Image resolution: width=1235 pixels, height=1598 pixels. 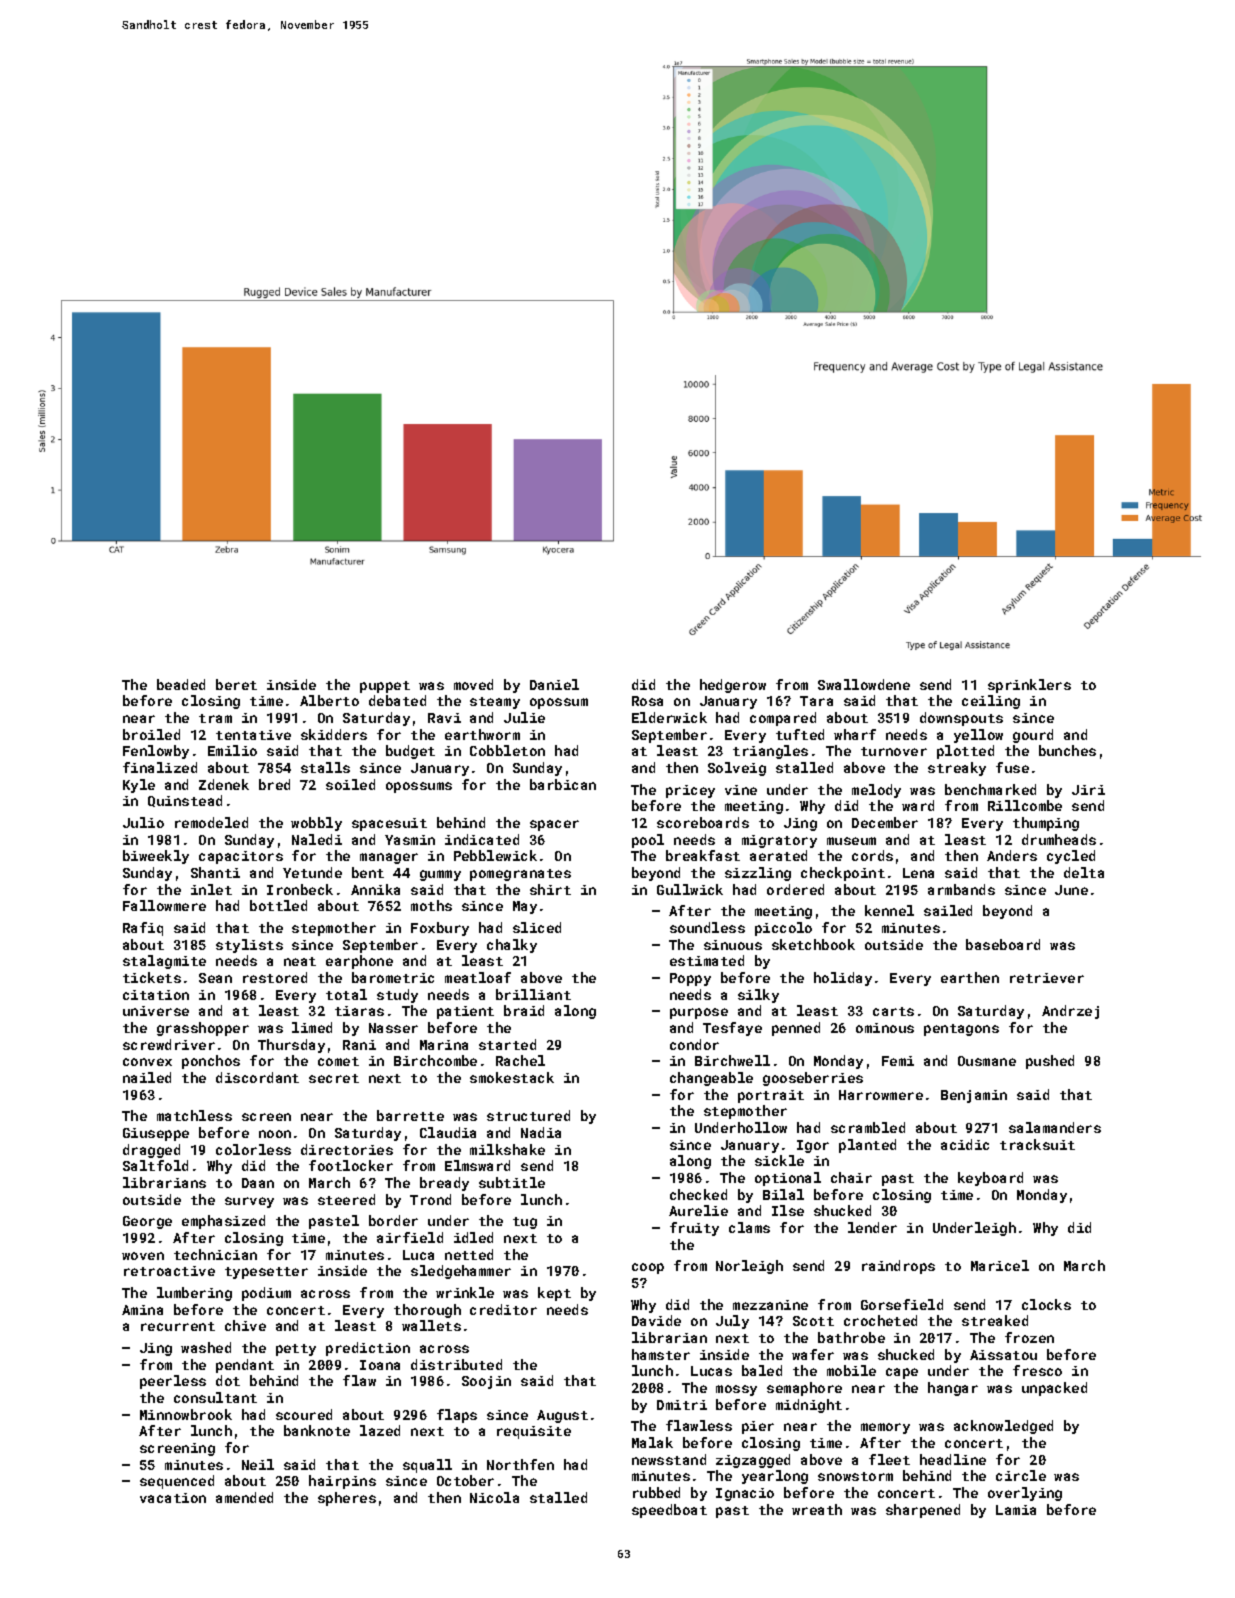 I want to click on thumping, so click(x=1046, y=824).
